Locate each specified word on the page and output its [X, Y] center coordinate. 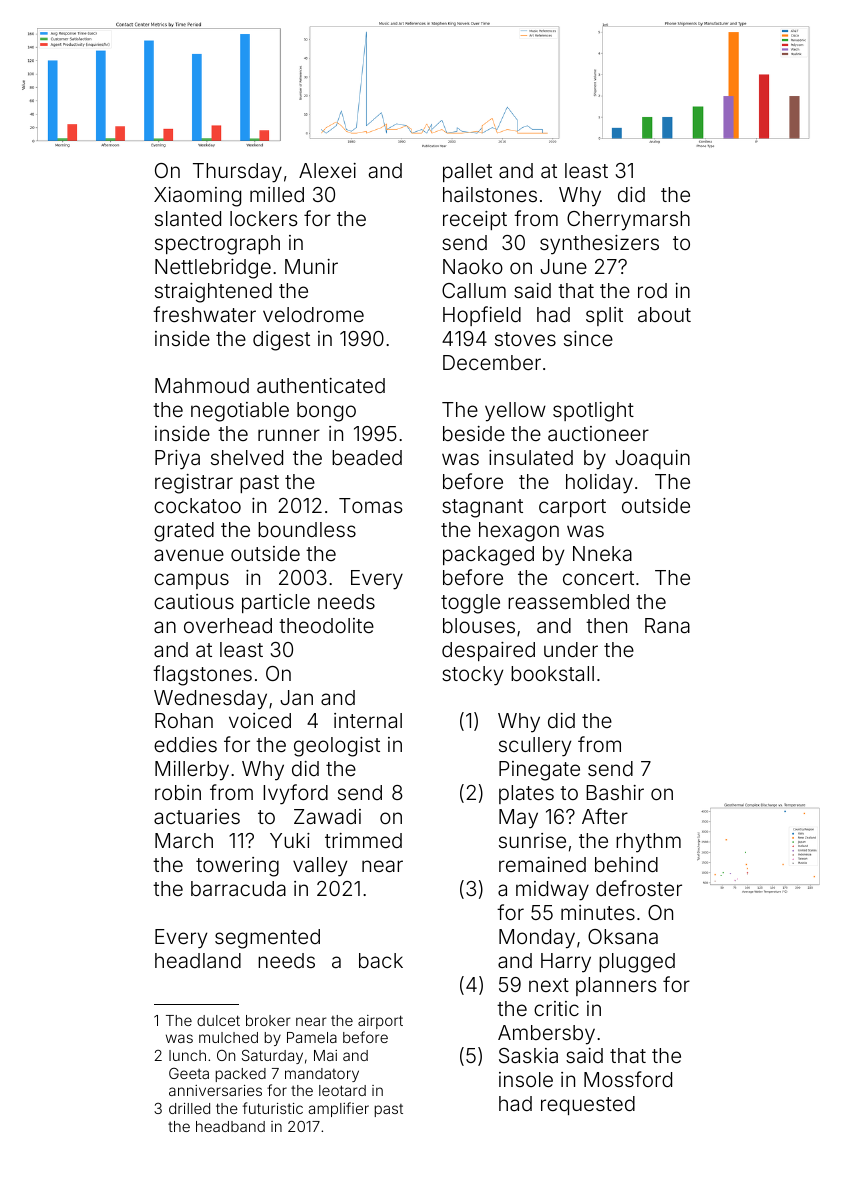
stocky [472, 676]
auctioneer [598, 433]
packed [241, 1075]
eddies [185, 744]
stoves [525, 339]
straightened [213, 293]
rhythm [648, 843]
